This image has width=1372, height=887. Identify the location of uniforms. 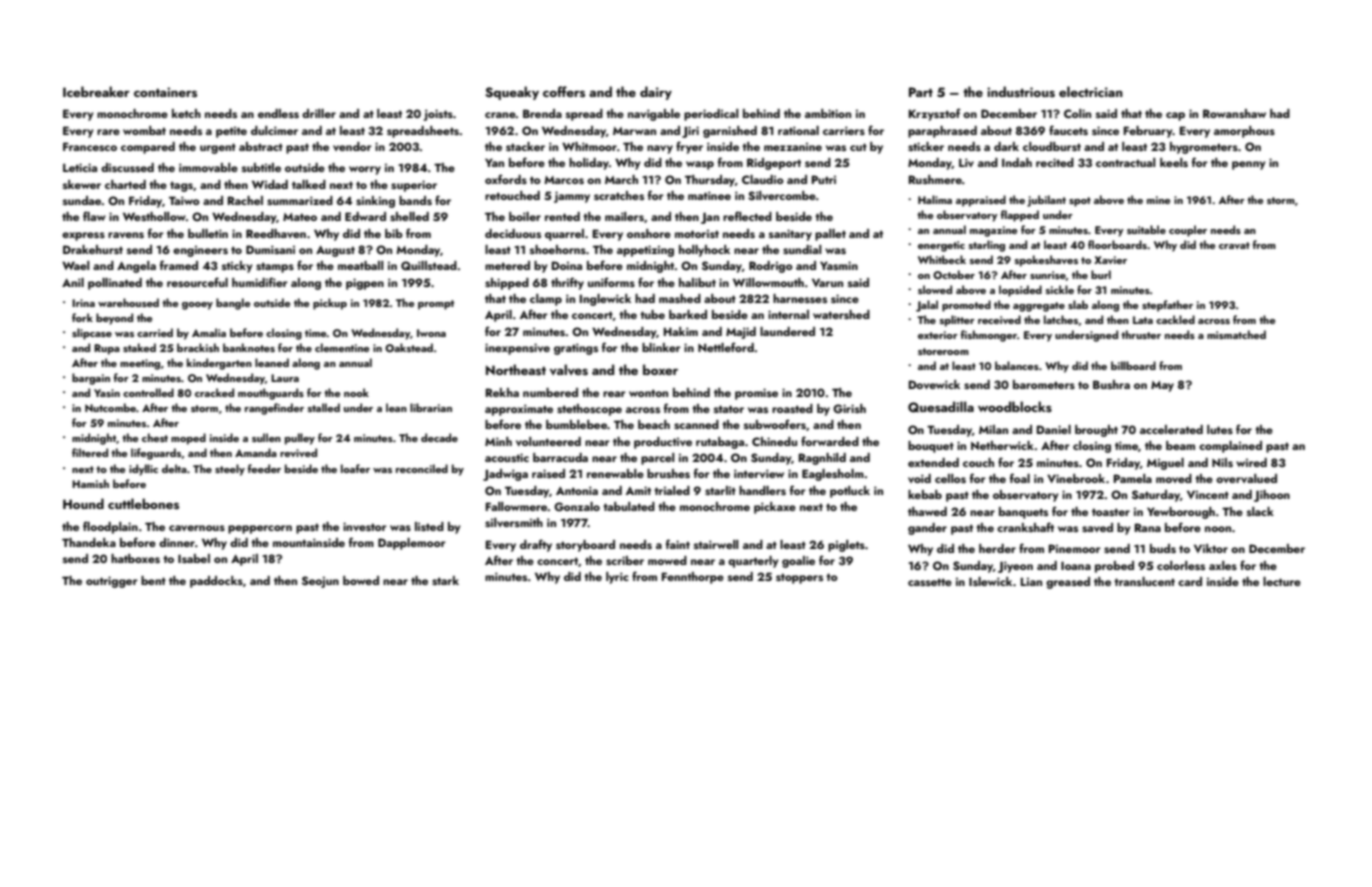
(611, 282).
